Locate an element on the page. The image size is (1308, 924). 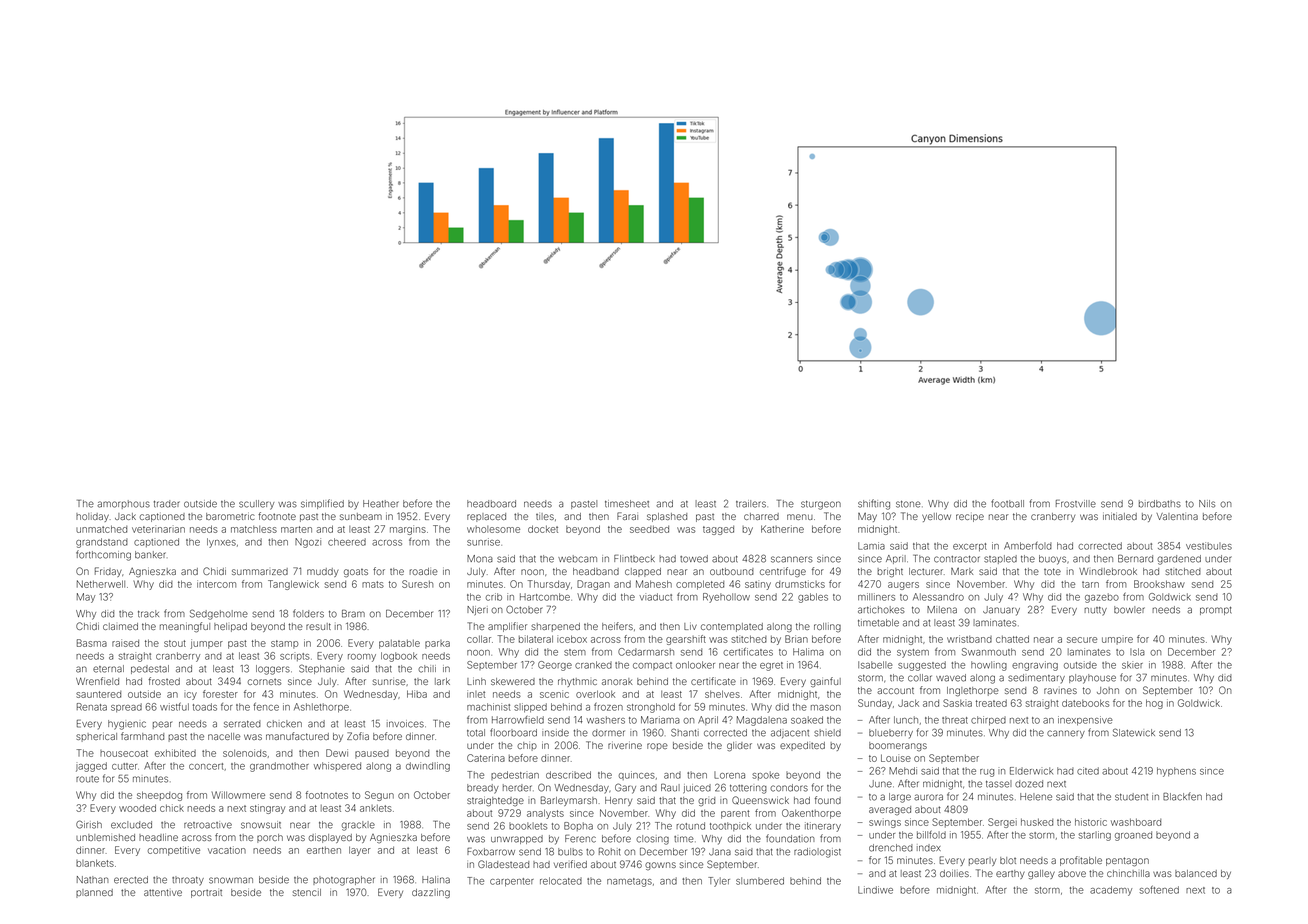
skier is located at coordinates (1132, 665).
